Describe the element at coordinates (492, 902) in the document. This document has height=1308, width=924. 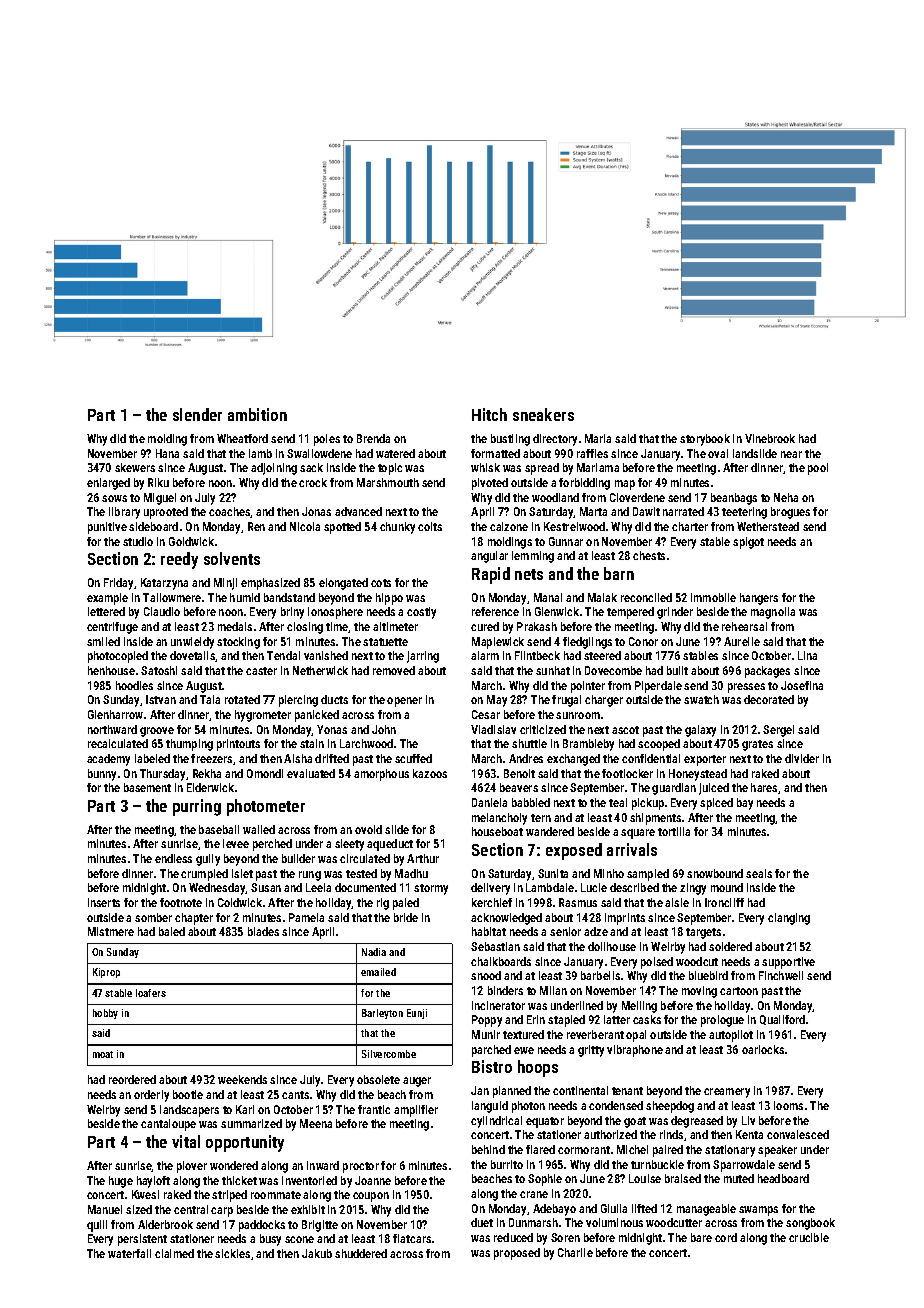
I see `kerchief` at that location.
